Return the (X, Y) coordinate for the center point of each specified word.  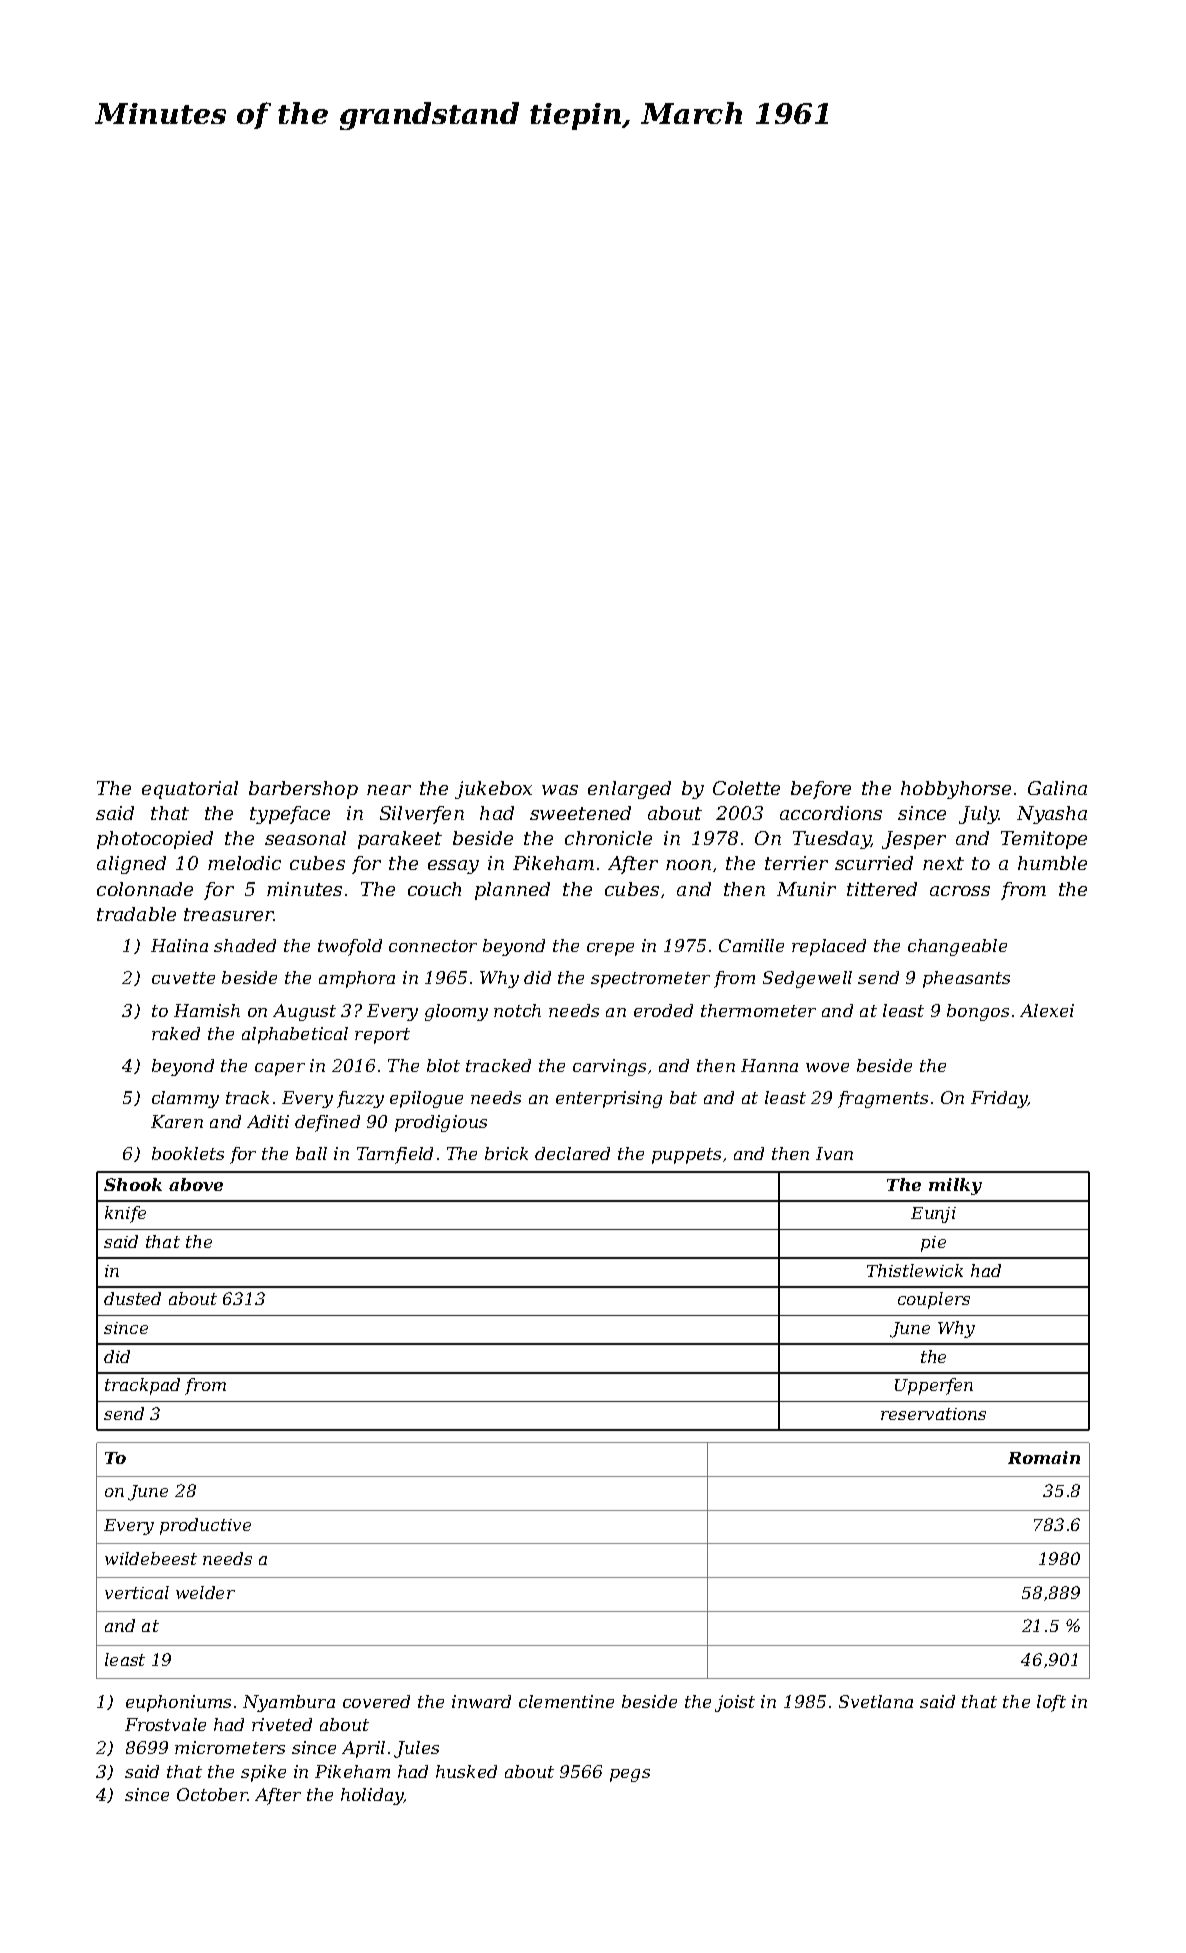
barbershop (303, 790)
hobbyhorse (956, 790)
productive (205, 1526)
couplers (934, 1300)
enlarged (629, 790)
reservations (933, 1414)
